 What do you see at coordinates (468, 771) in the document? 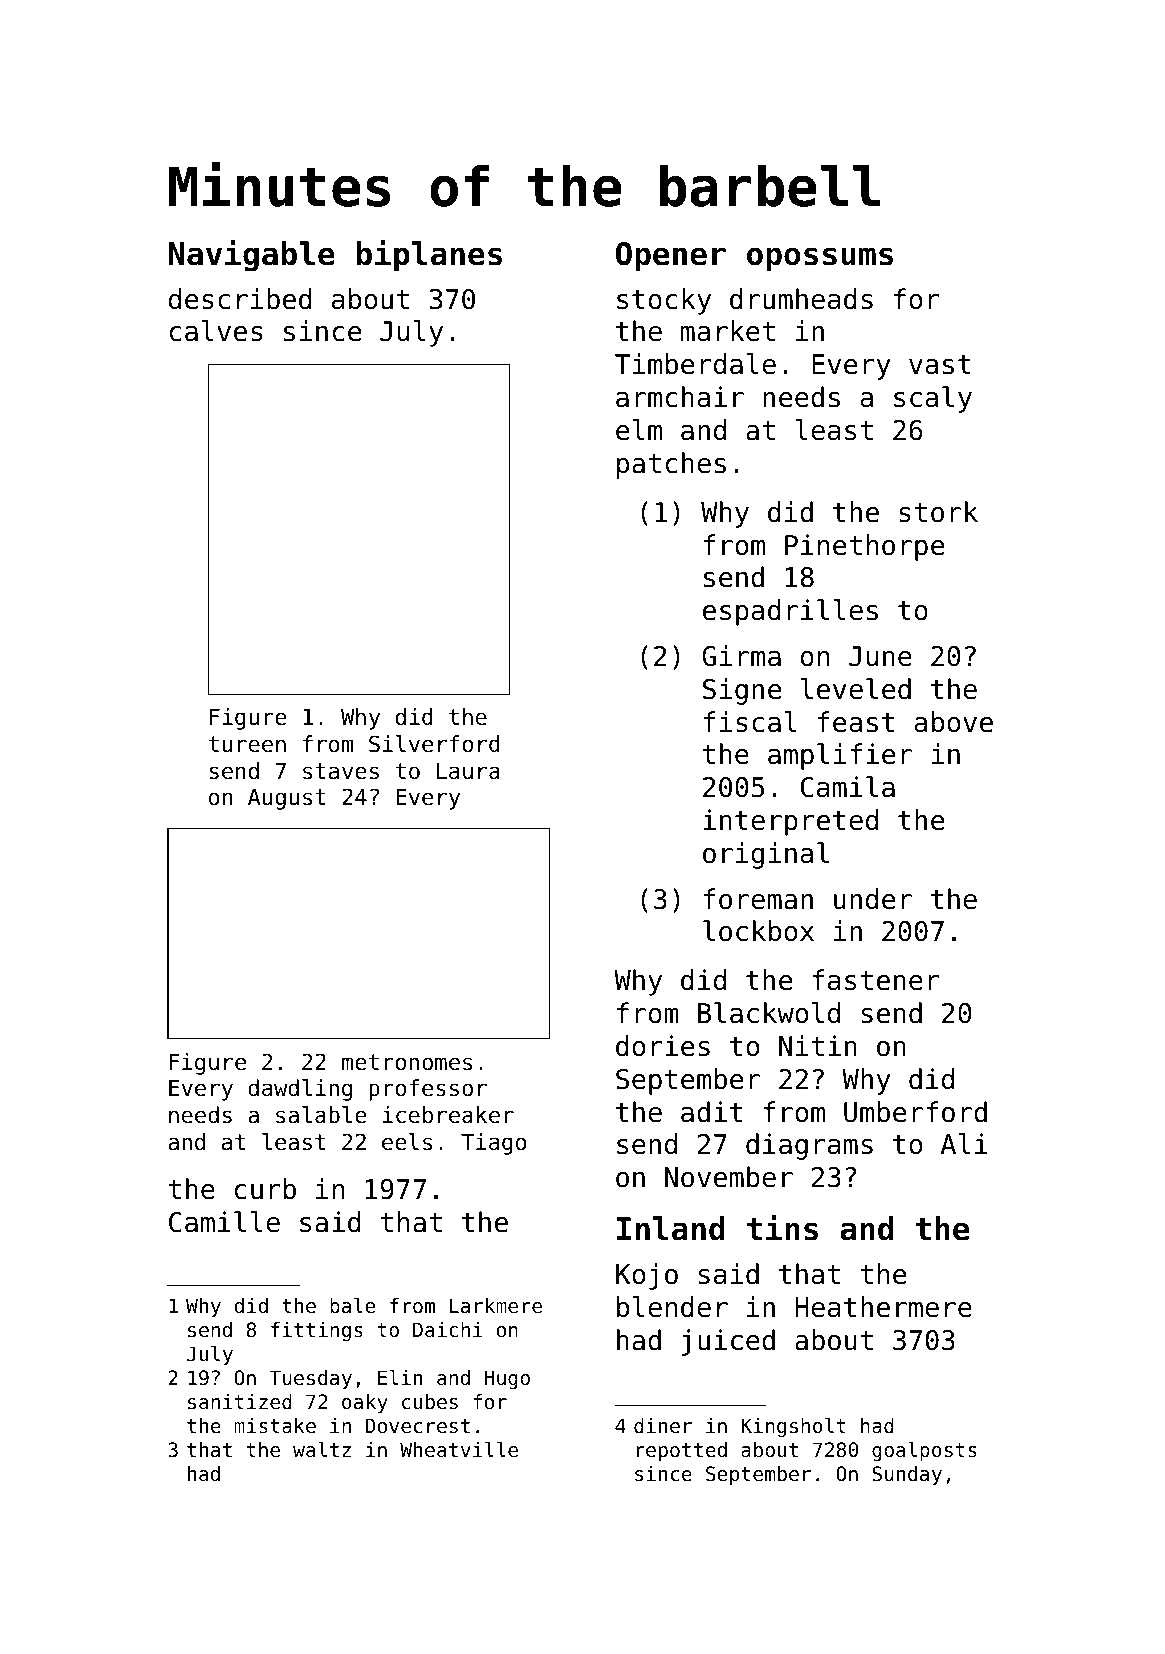
I see `Laura` at bounding box center [468, 771].
